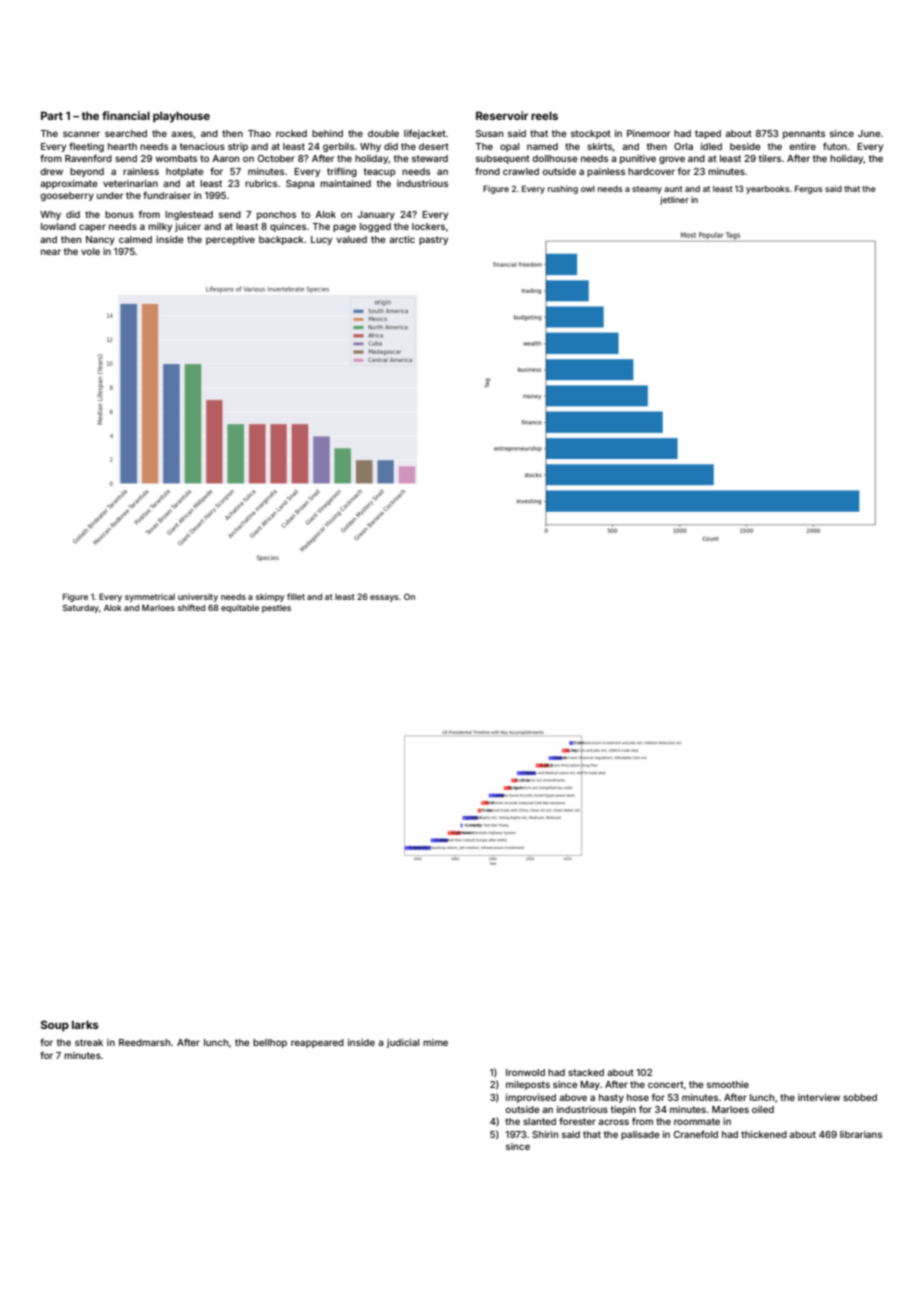 This screenshot has height=1308, width=924. I want to click on equitable, so click(240, 608).
